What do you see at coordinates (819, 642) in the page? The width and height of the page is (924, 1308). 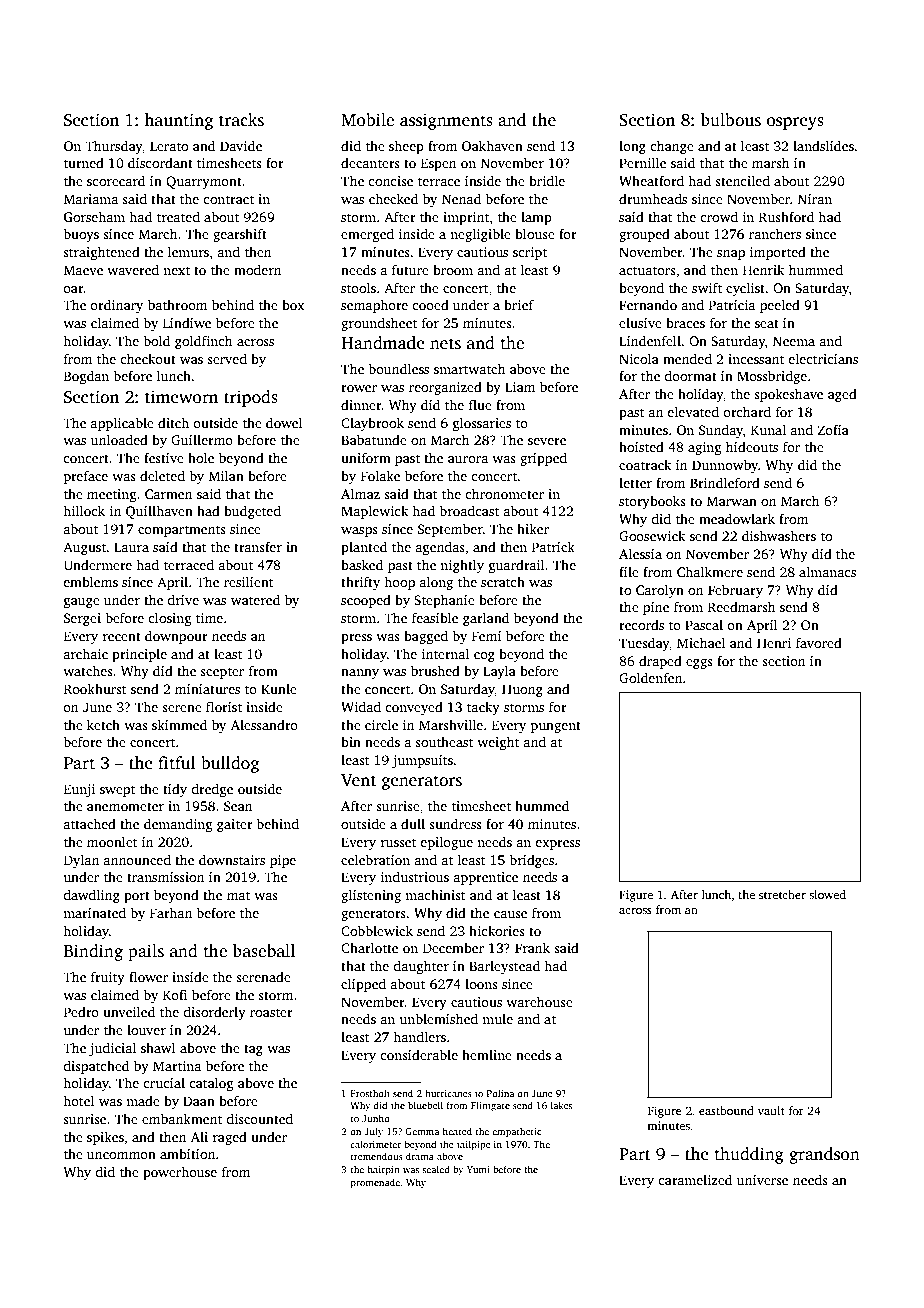 I see `favored` at bounding box center [819, 642].
